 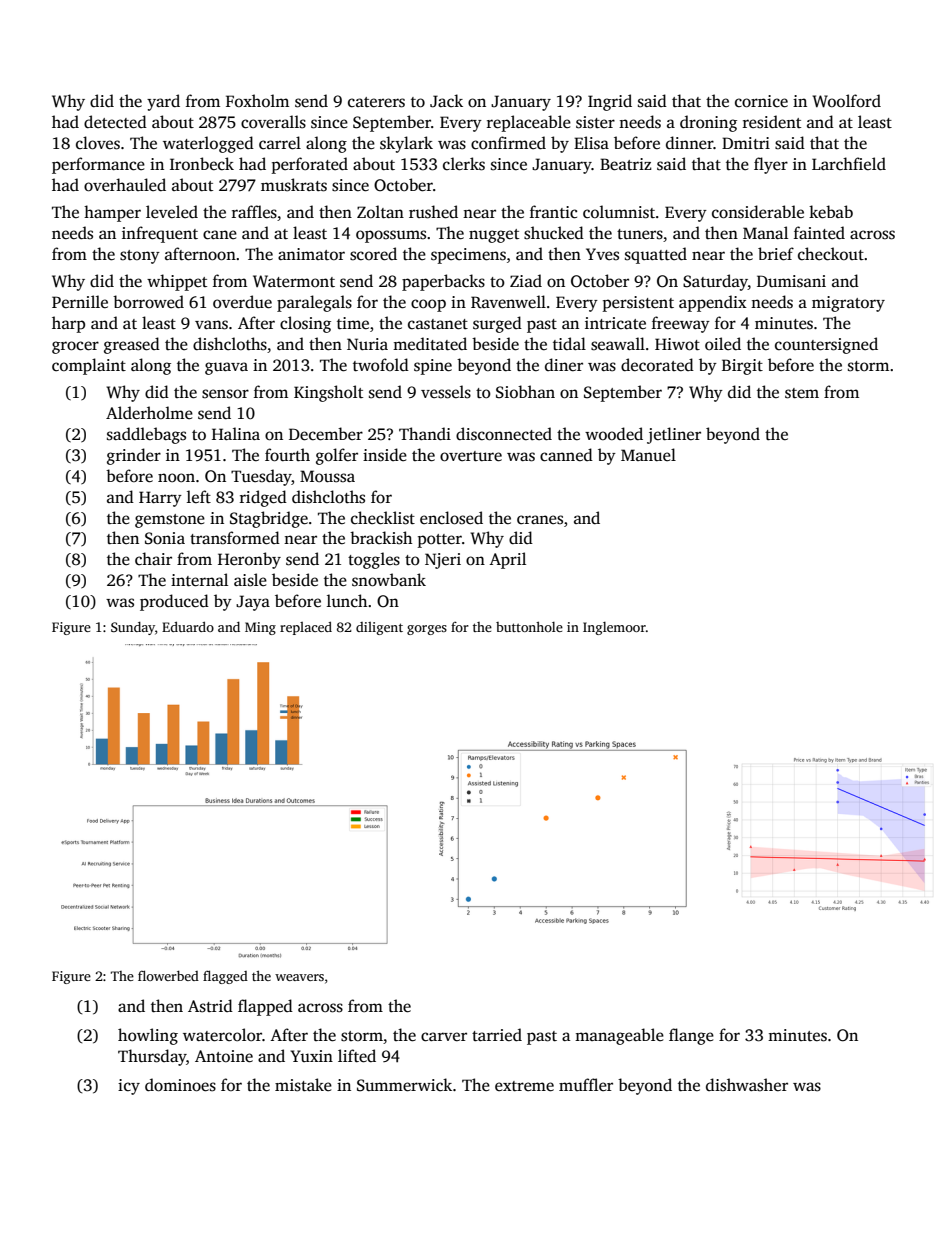 I want to click on flange, so click(x=691, y=1036).
